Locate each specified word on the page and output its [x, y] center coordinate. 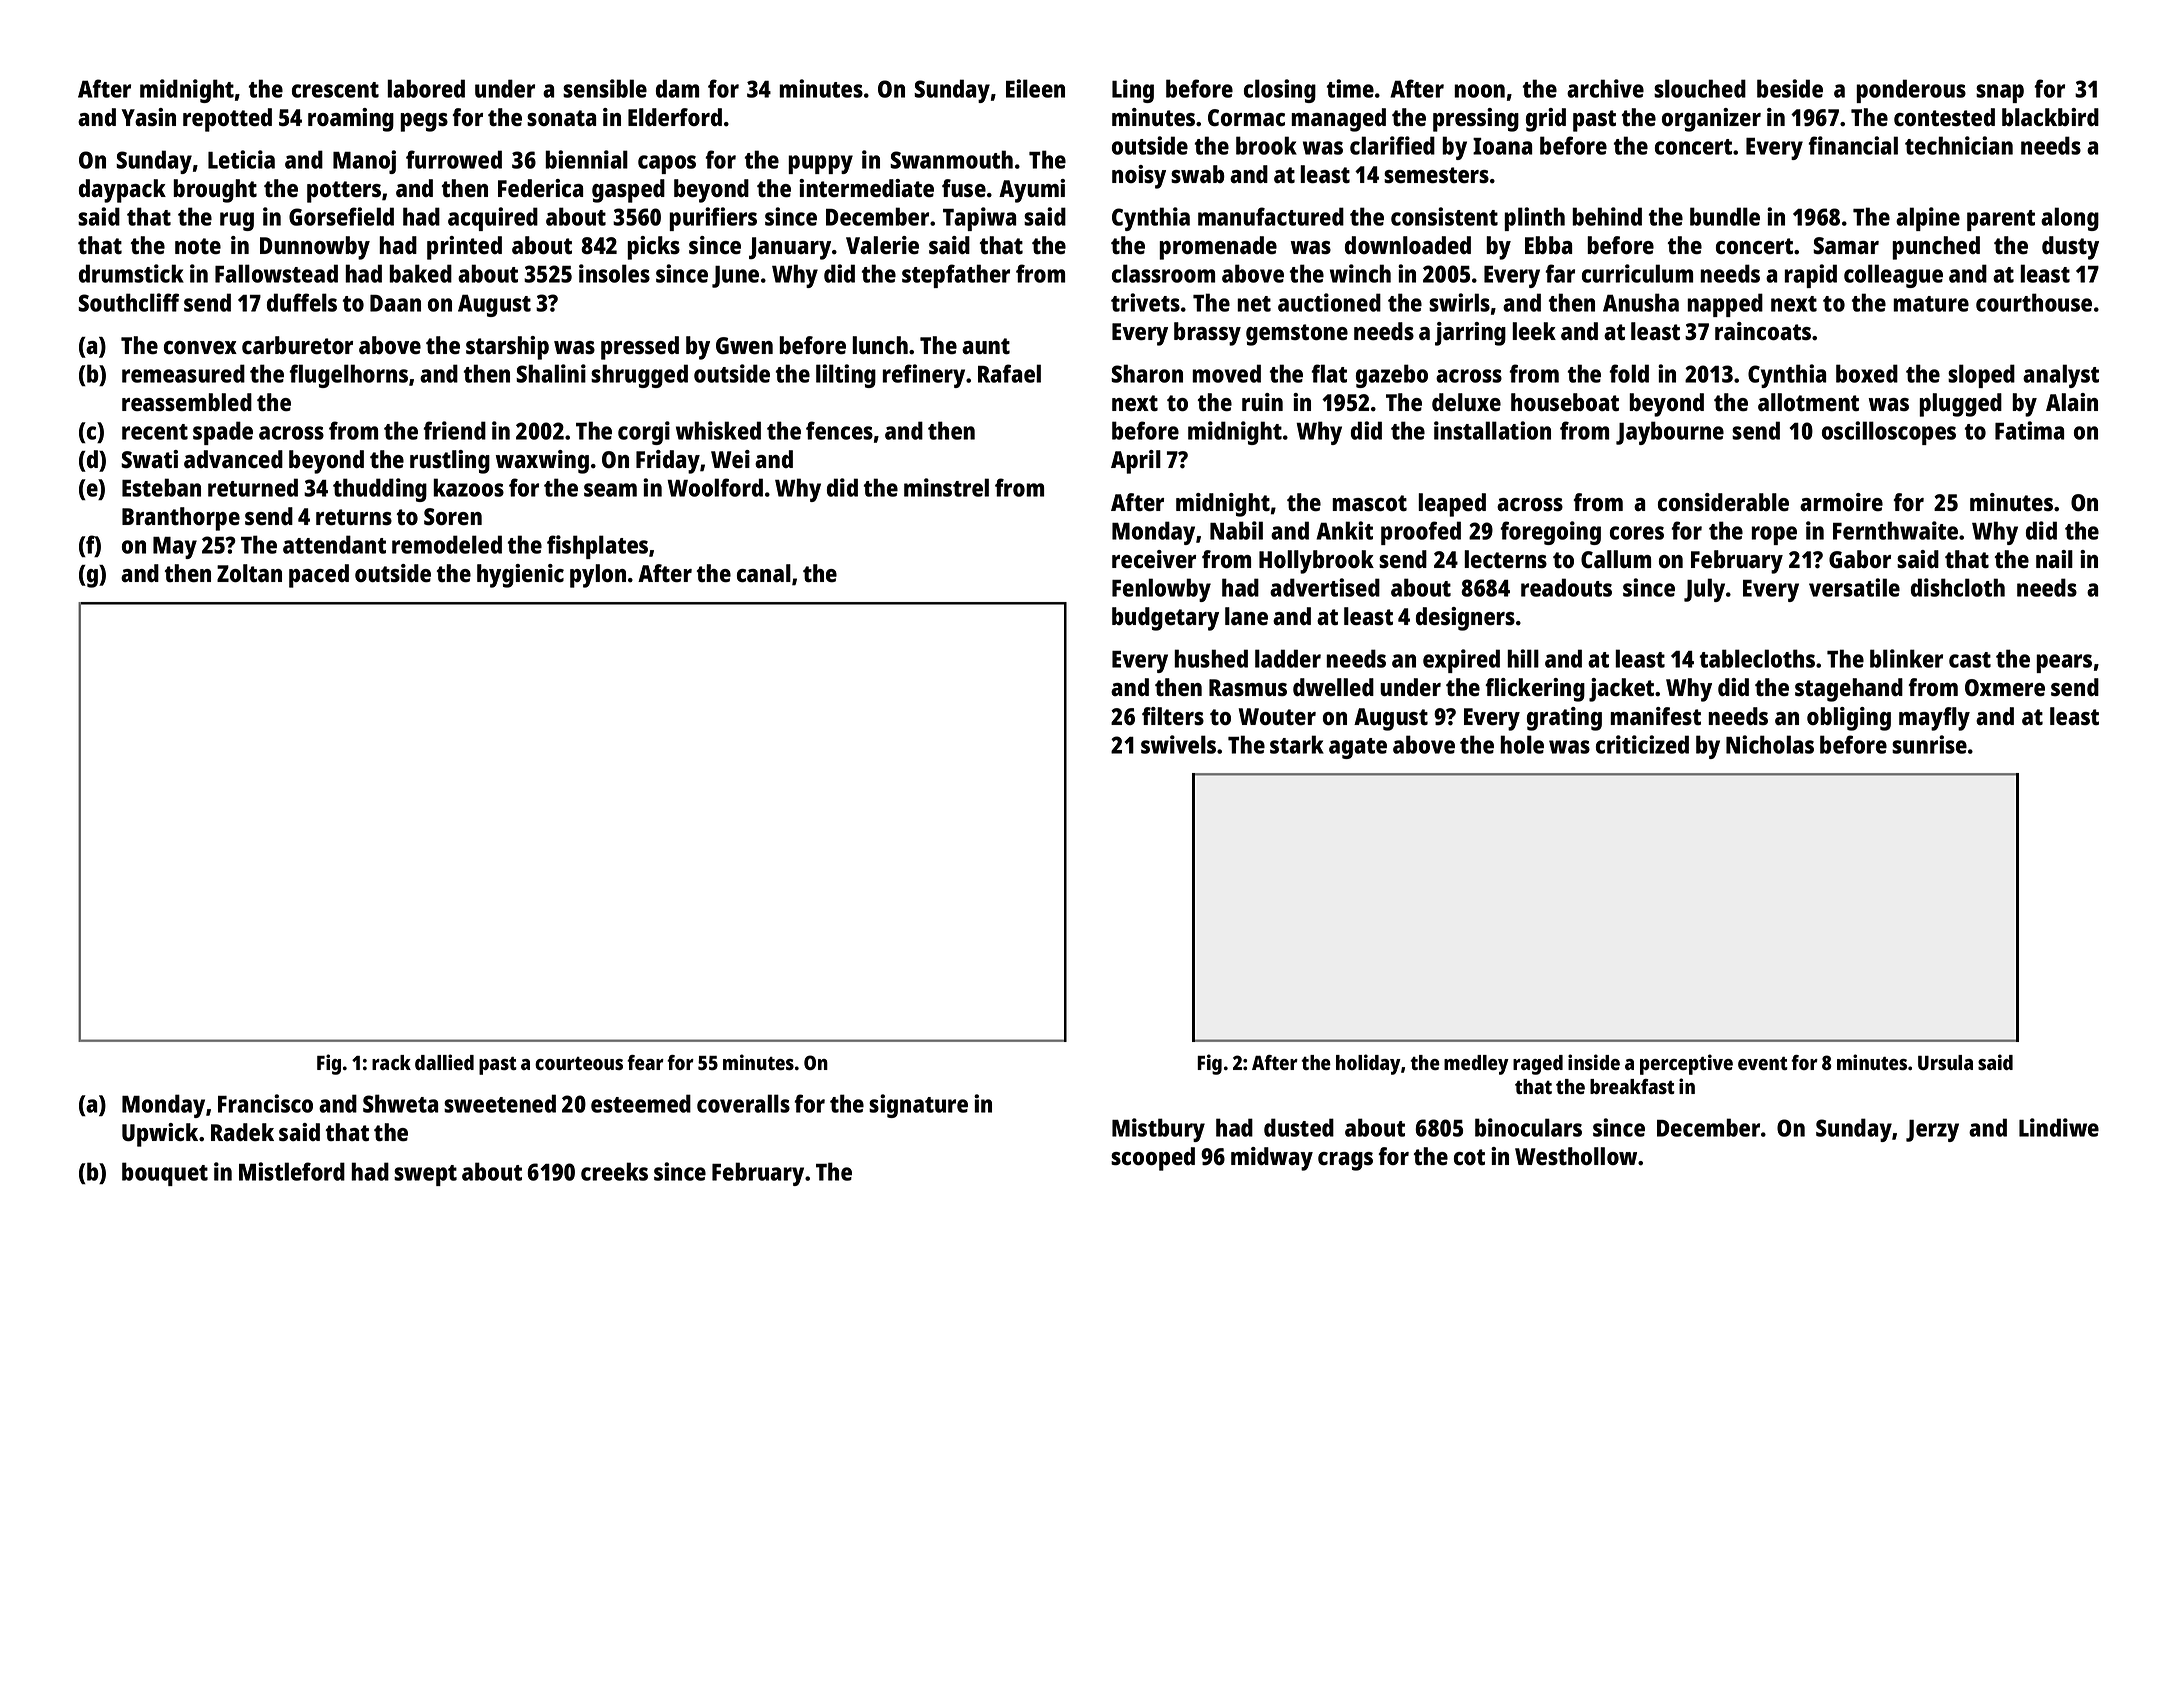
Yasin [149, 117]
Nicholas [1770, 744]
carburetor [297, 345]
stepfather [956, 276]
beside [1790, 88]
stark [1297, 744]
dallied [444, 1062]
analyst [2061, 376]
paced [319, 576]
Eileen [1035, 88]
